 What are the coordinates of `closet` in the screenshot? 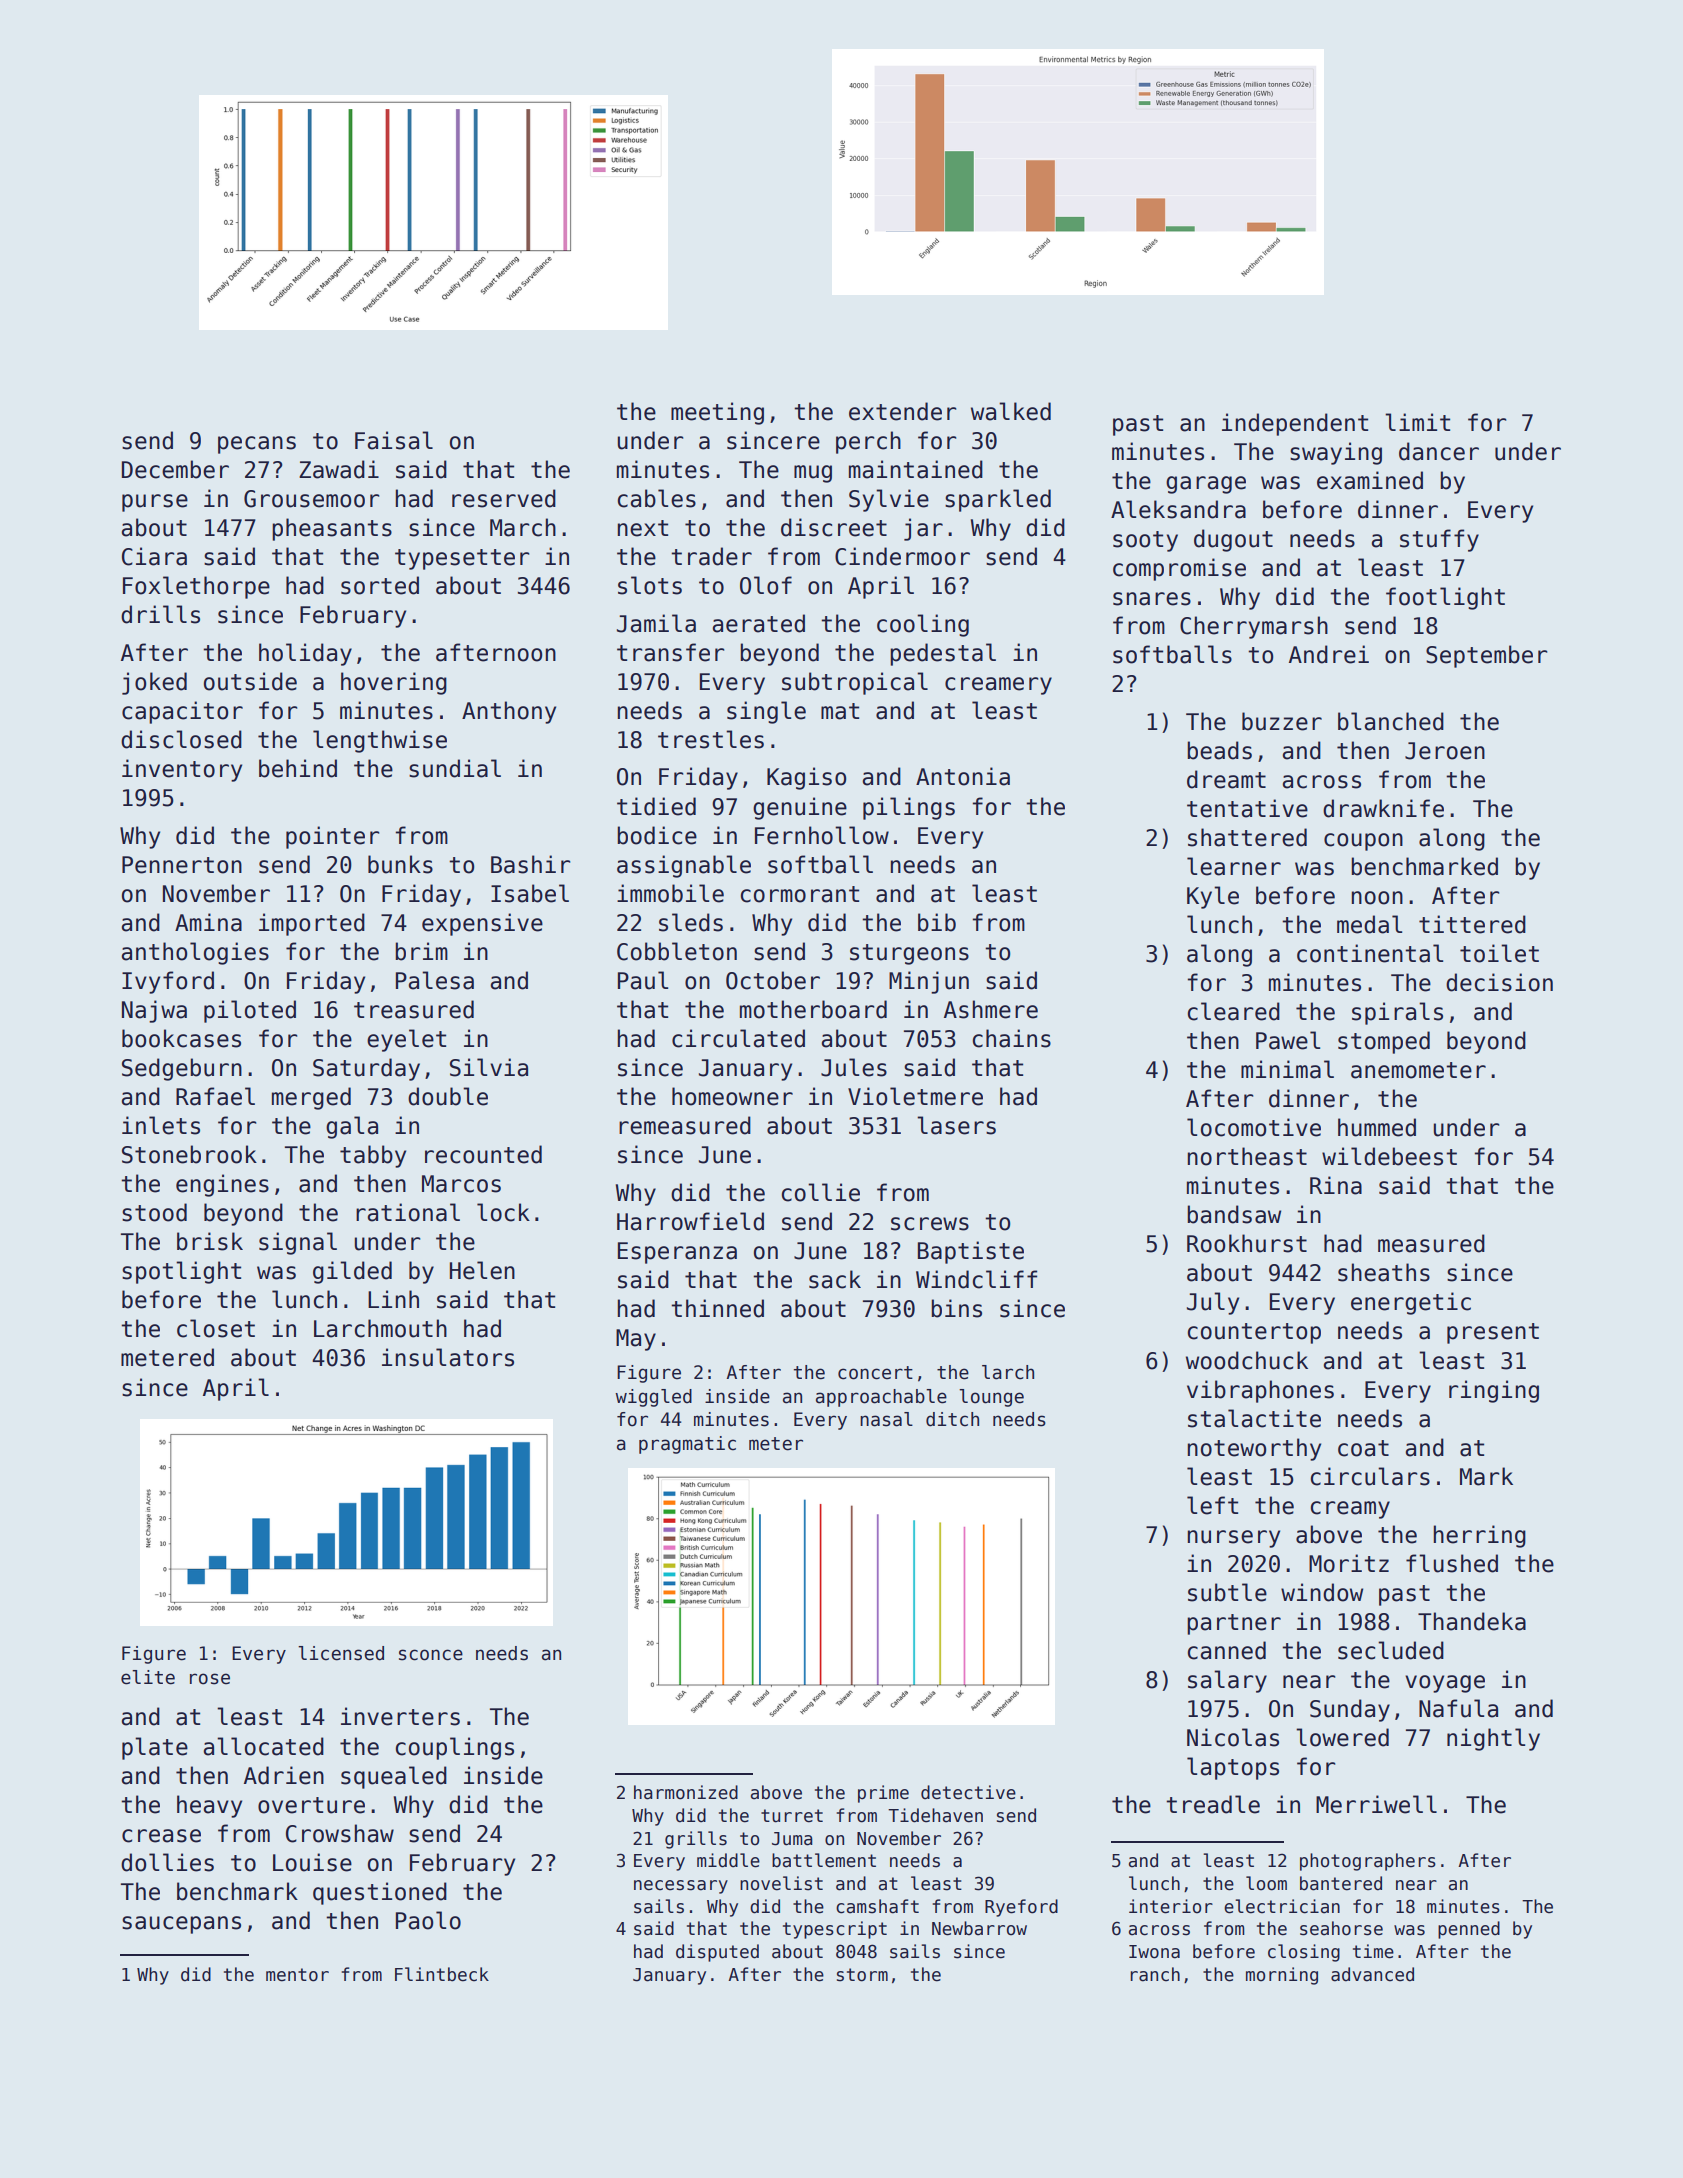 It's located at (216, 1328).
